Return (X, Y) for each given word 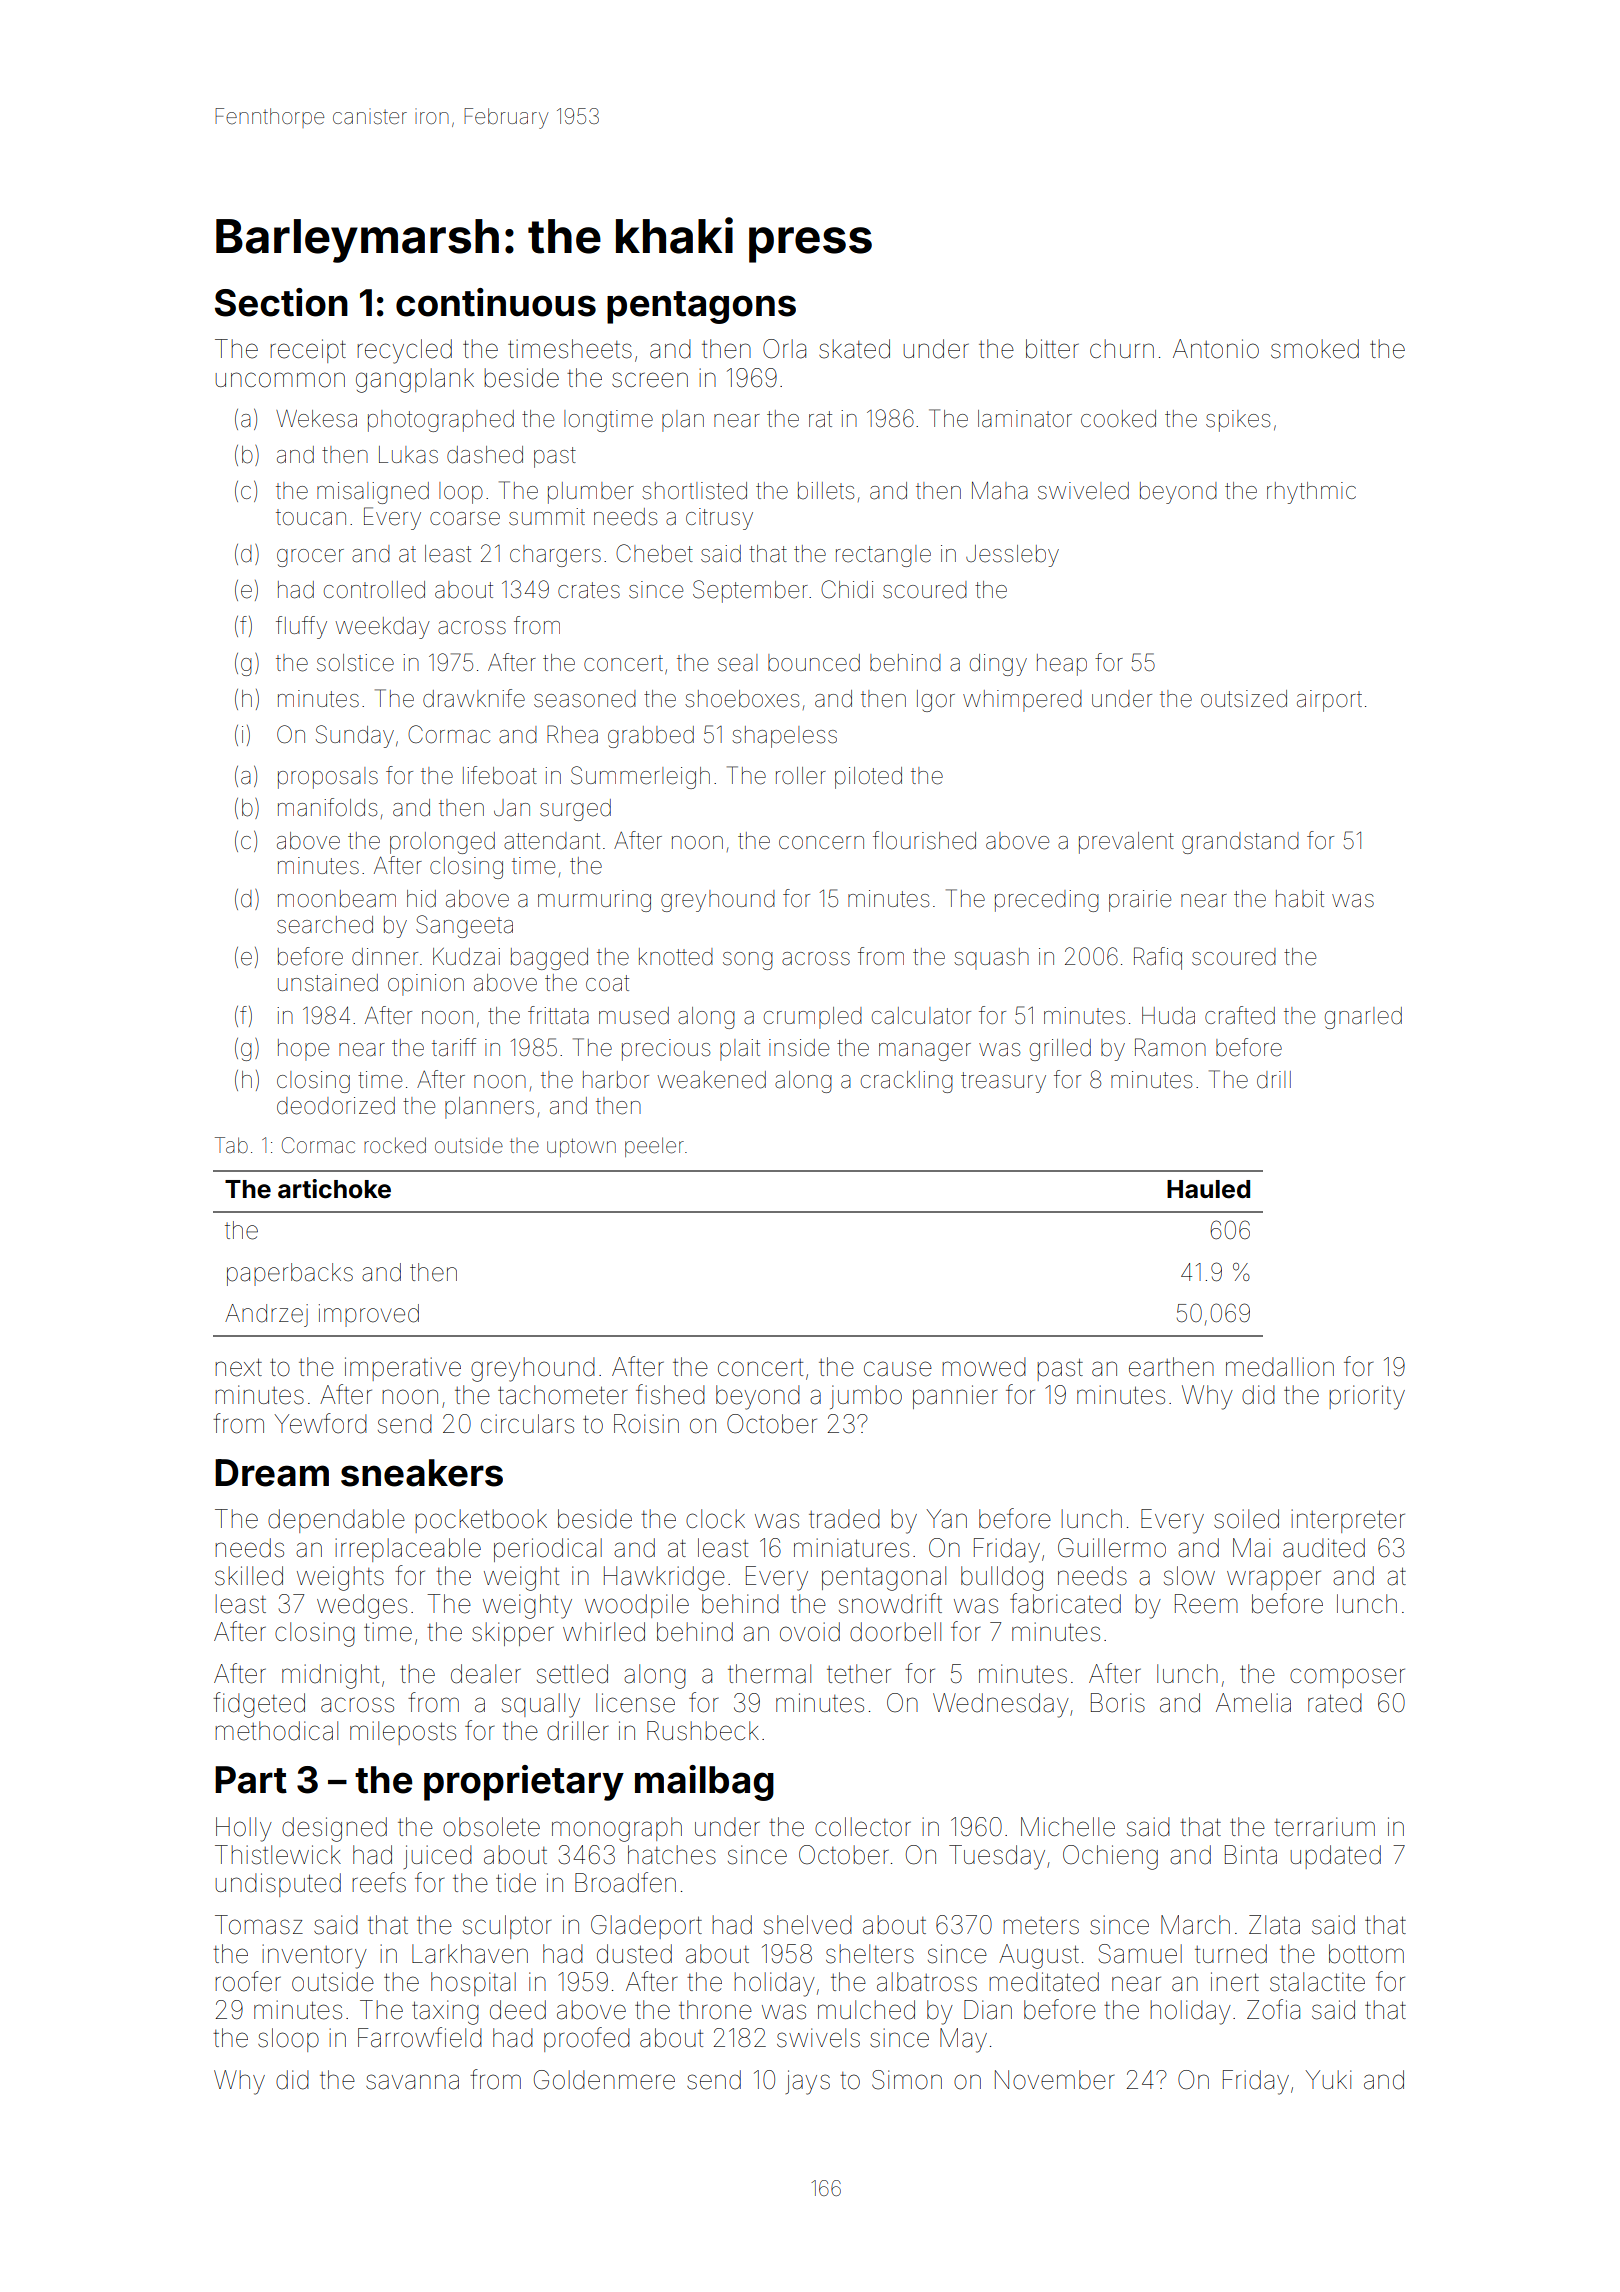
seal (737, 663)
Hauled (1208, 1189)
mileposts (403, 1733)
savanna (412, 2082)
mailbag (704, 1783)
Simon (907, 2080)
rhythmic (1311, 493)
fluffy (301, 627)
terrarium (1324, 1827)
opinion (426, 985)
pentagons (701, 307)
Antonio (1216, 349)
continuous (496, 302)
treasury (1003, 1082)
